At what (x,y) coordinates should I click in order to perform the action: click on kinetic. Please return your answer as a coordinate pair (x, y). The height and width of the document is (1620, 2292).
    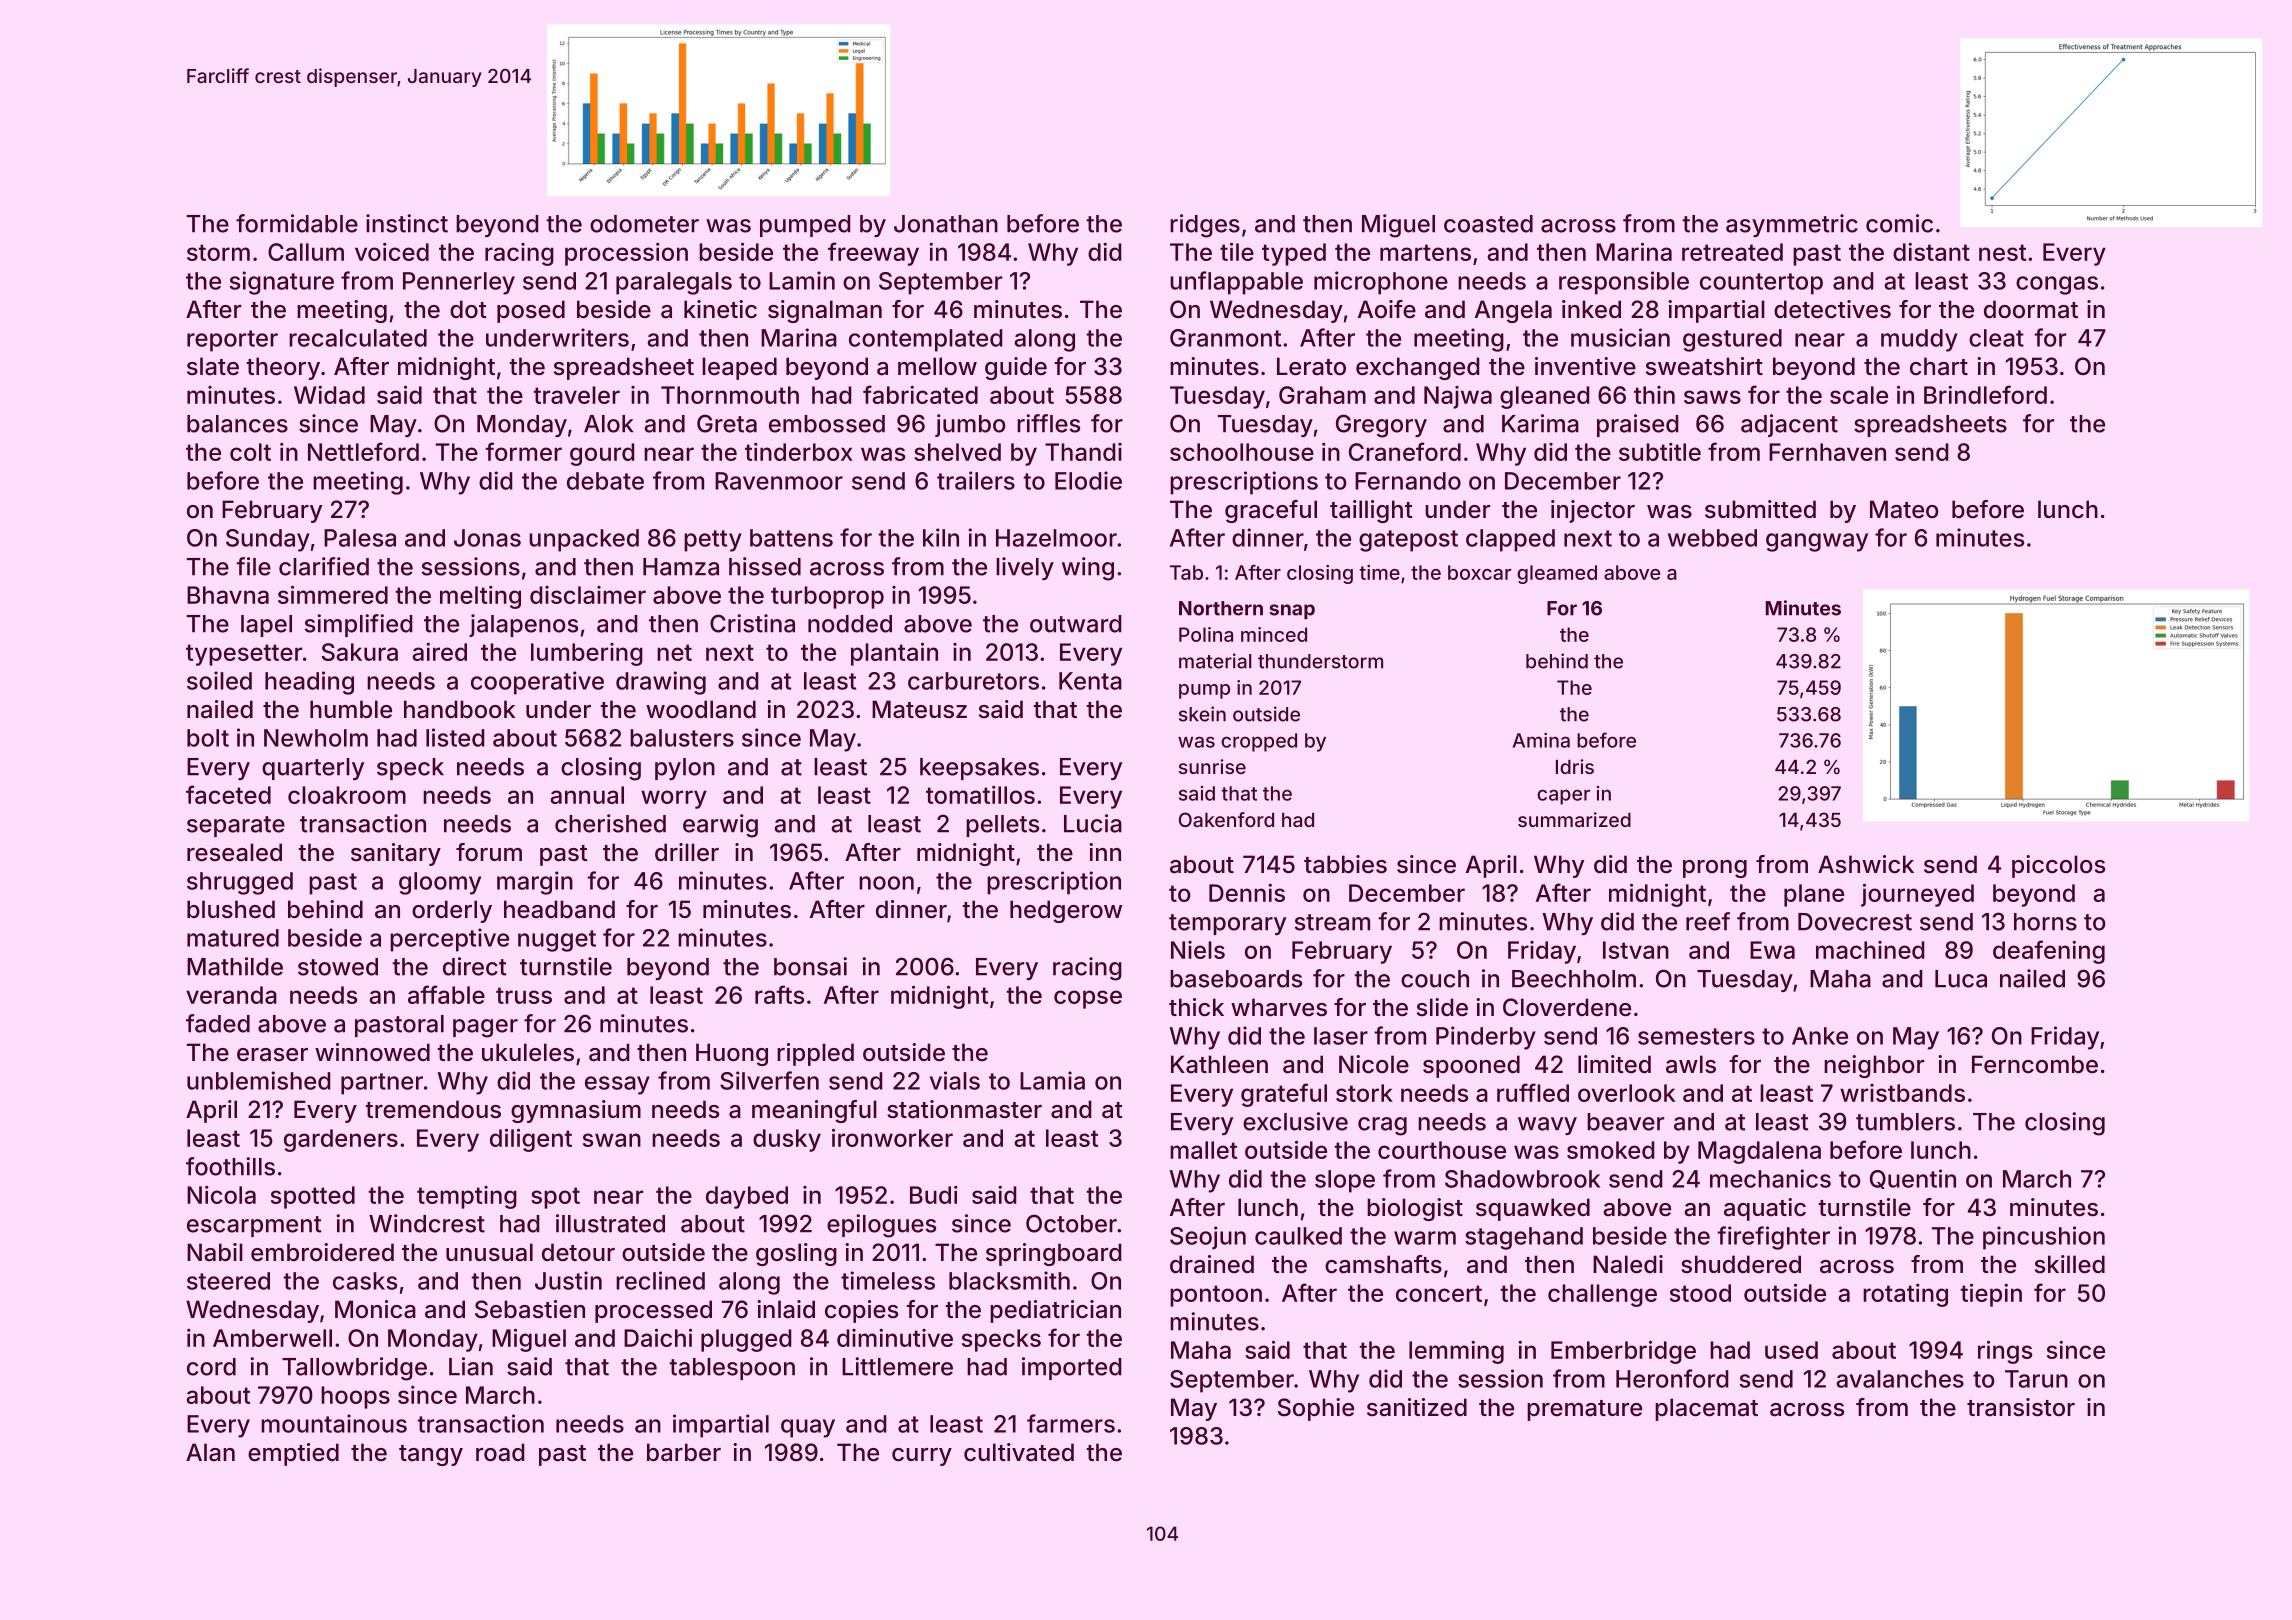
    Looking at the image, I should click on (720, 309).
